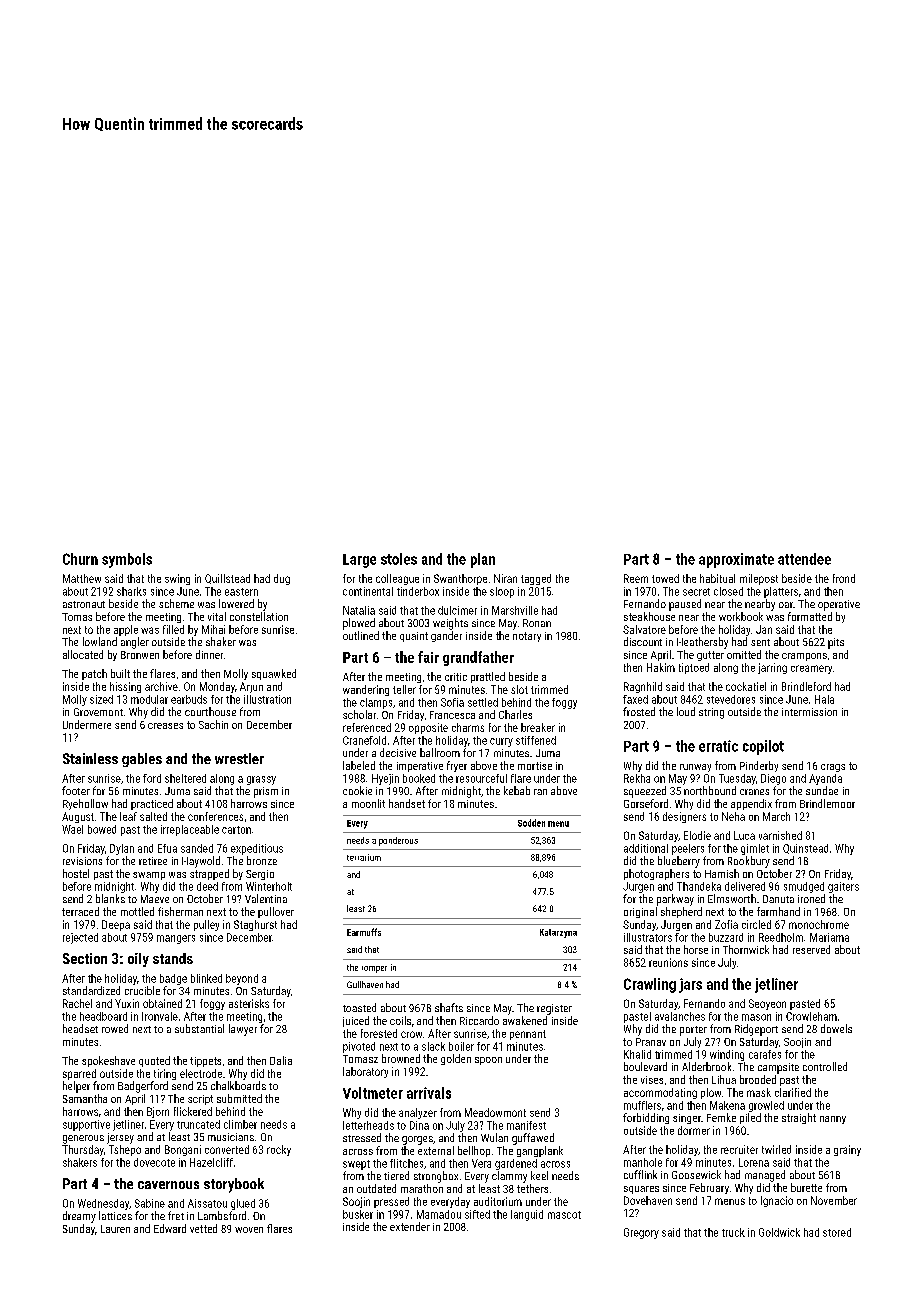 This screenshot has width=924, height=1308. I want to click on ponderous, so click(398, 841).
